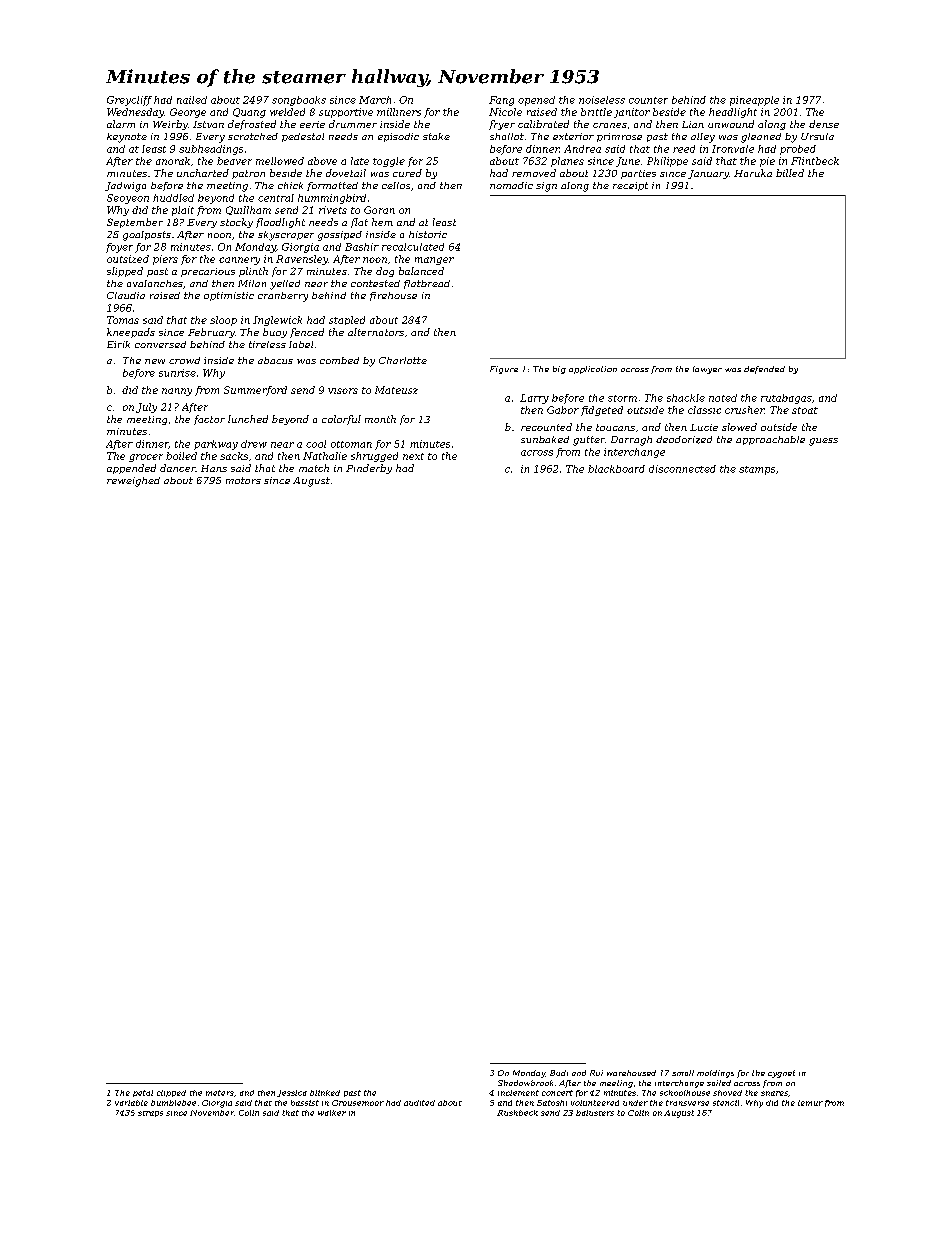 This screenshot has width=952, height=1233. What do you see at coordinates (275, 333) in the screenshot?
I see `buoy` at bounding box center [275, 333].
